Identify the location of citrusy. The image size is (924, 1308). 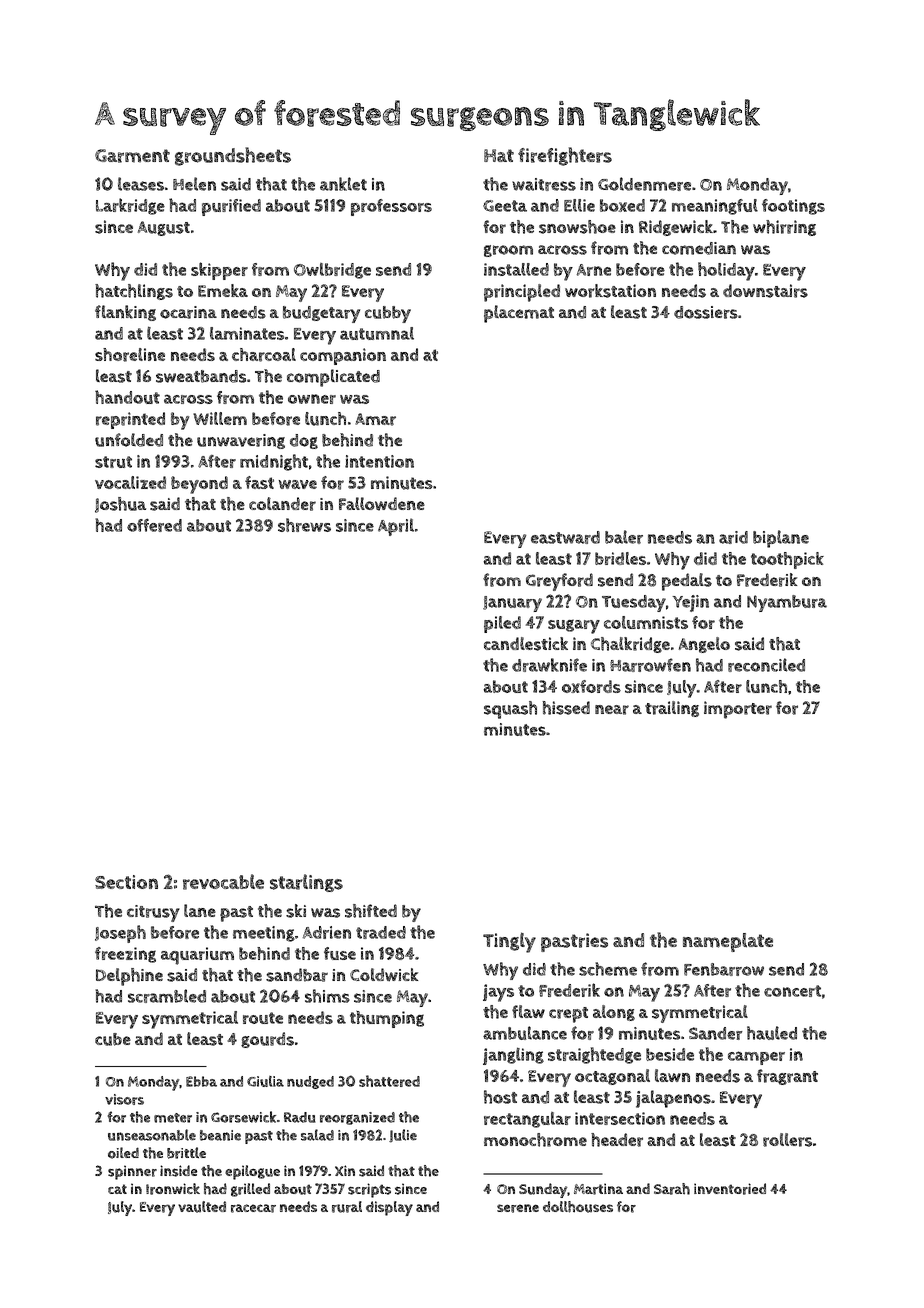
(153, 913).
